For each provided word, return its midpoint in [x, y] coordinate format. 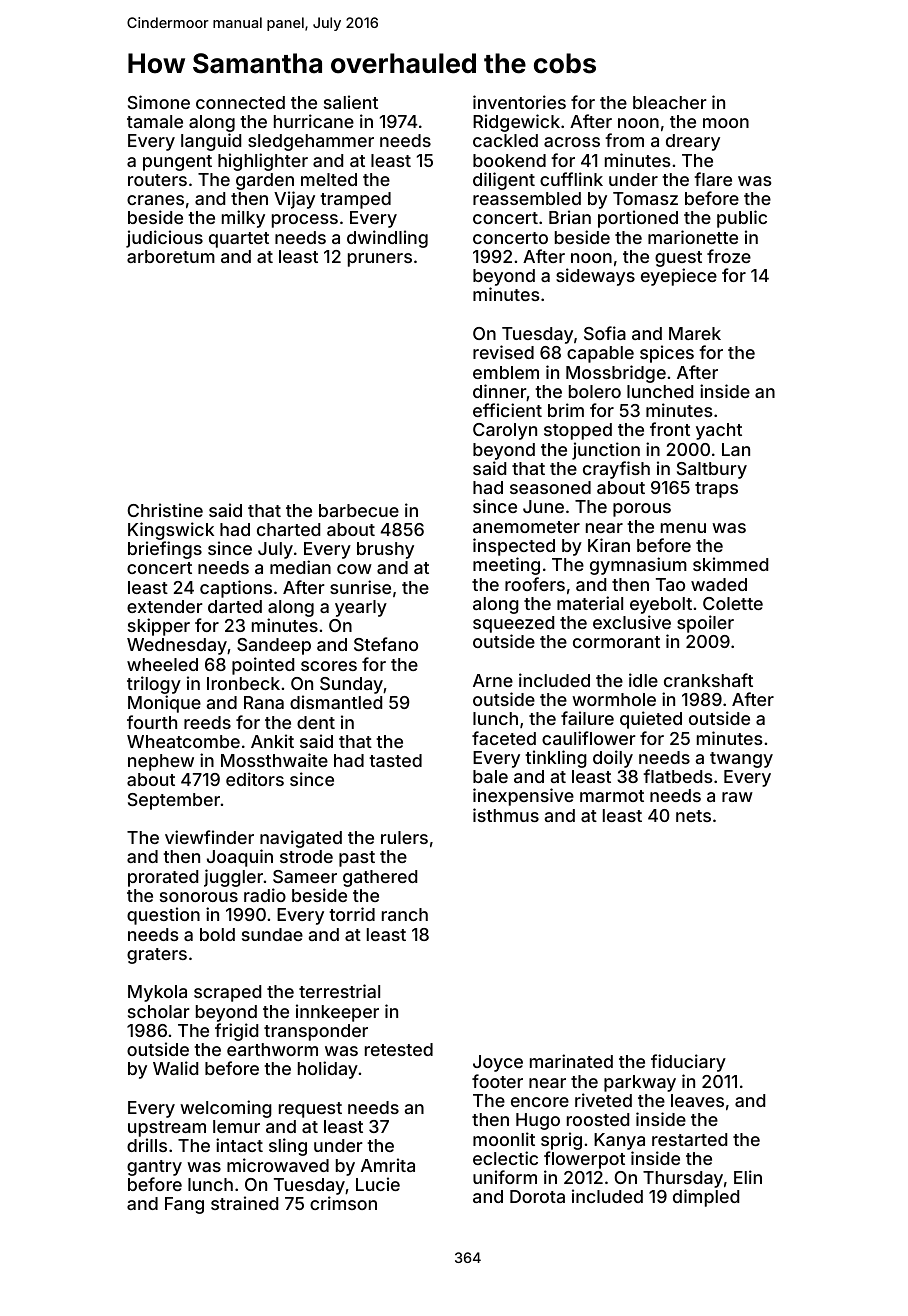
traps [716, 490]
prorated [163, 878]
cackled [505, 140]
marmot [612, 796]
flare [713, 179]
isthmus [506, 815]
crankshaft [708, 680]
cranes [155, 200]
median [300, 567]
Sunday [351, 685]
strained [244, 1203]
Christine [165, 510]
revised [503, 352]
